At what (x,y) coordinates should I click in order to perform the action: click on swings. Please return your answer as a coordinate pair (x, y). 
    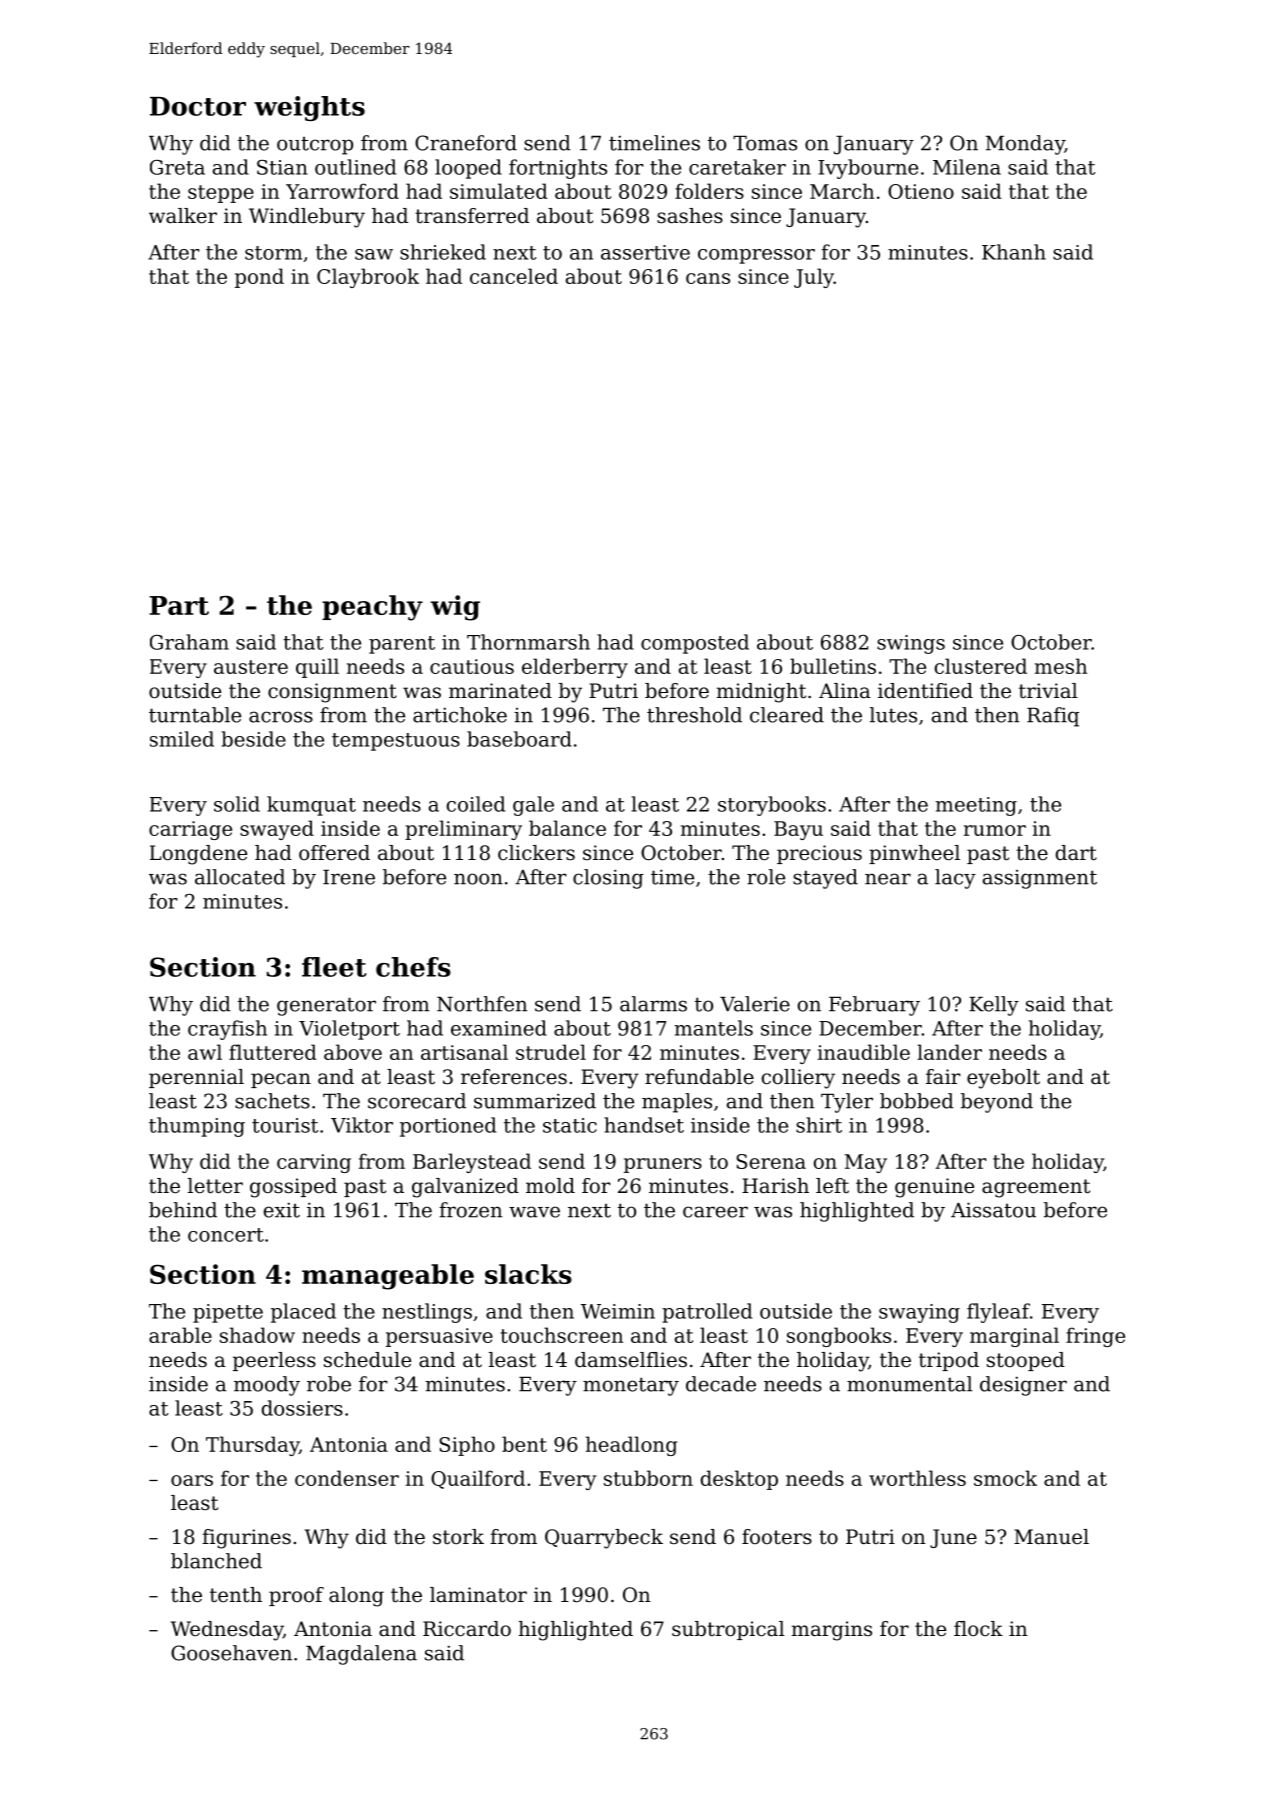
    Looking at the image, I should click on (911, 644).
